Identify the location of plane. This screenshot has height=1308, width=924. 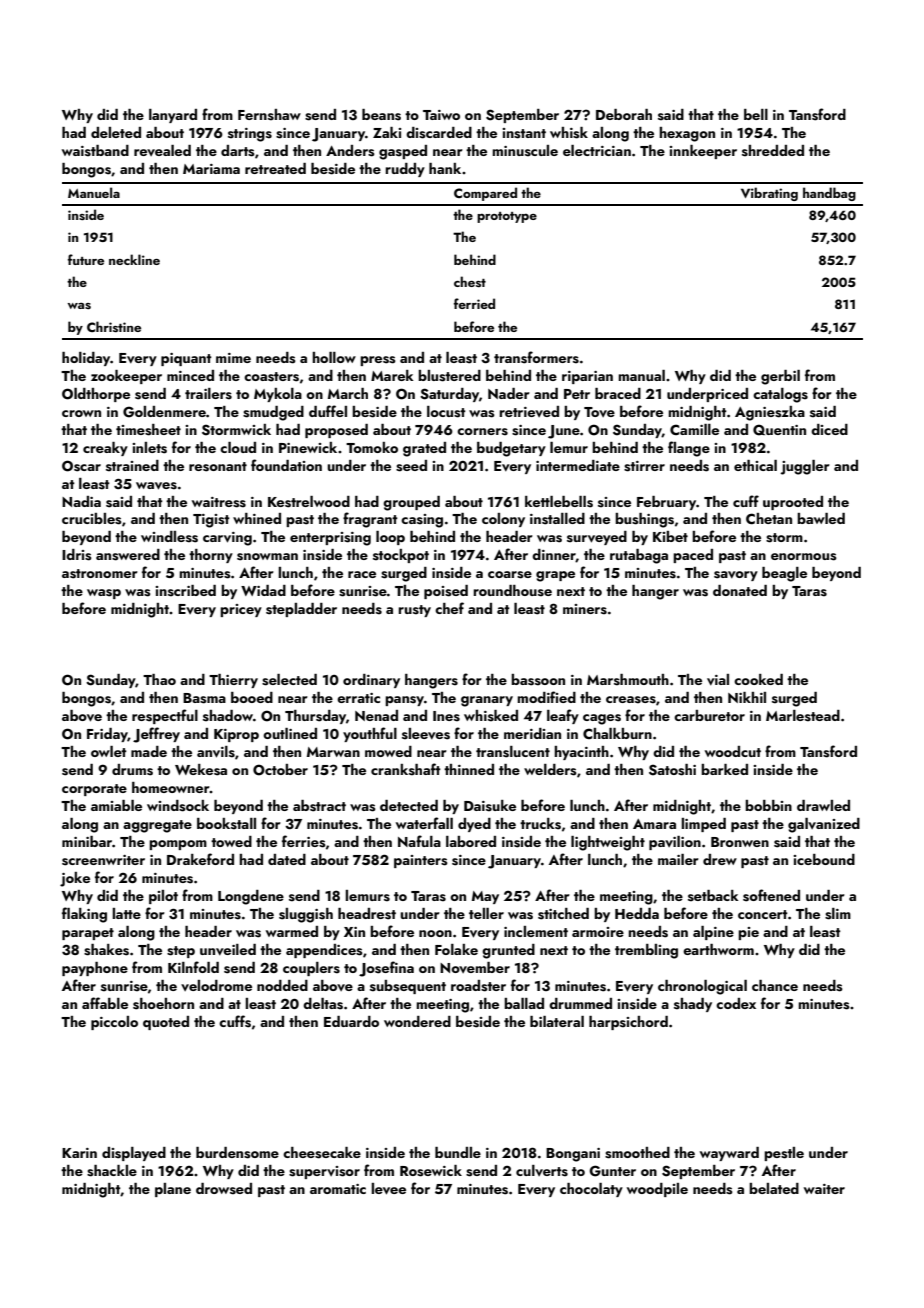
(173, 1190).
